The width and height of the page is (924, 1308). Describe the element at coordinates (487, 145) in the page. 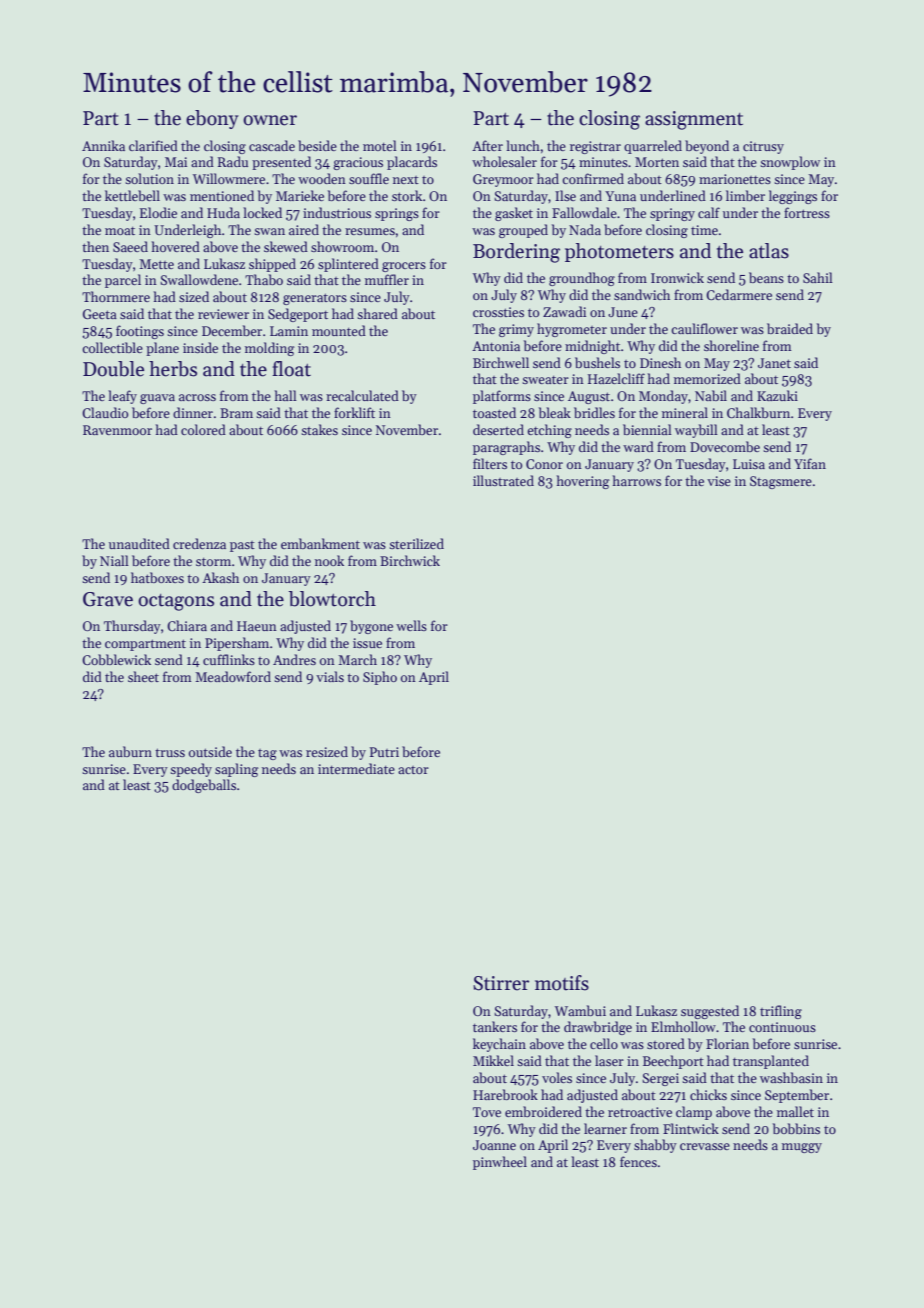

I see `After` at that location.
